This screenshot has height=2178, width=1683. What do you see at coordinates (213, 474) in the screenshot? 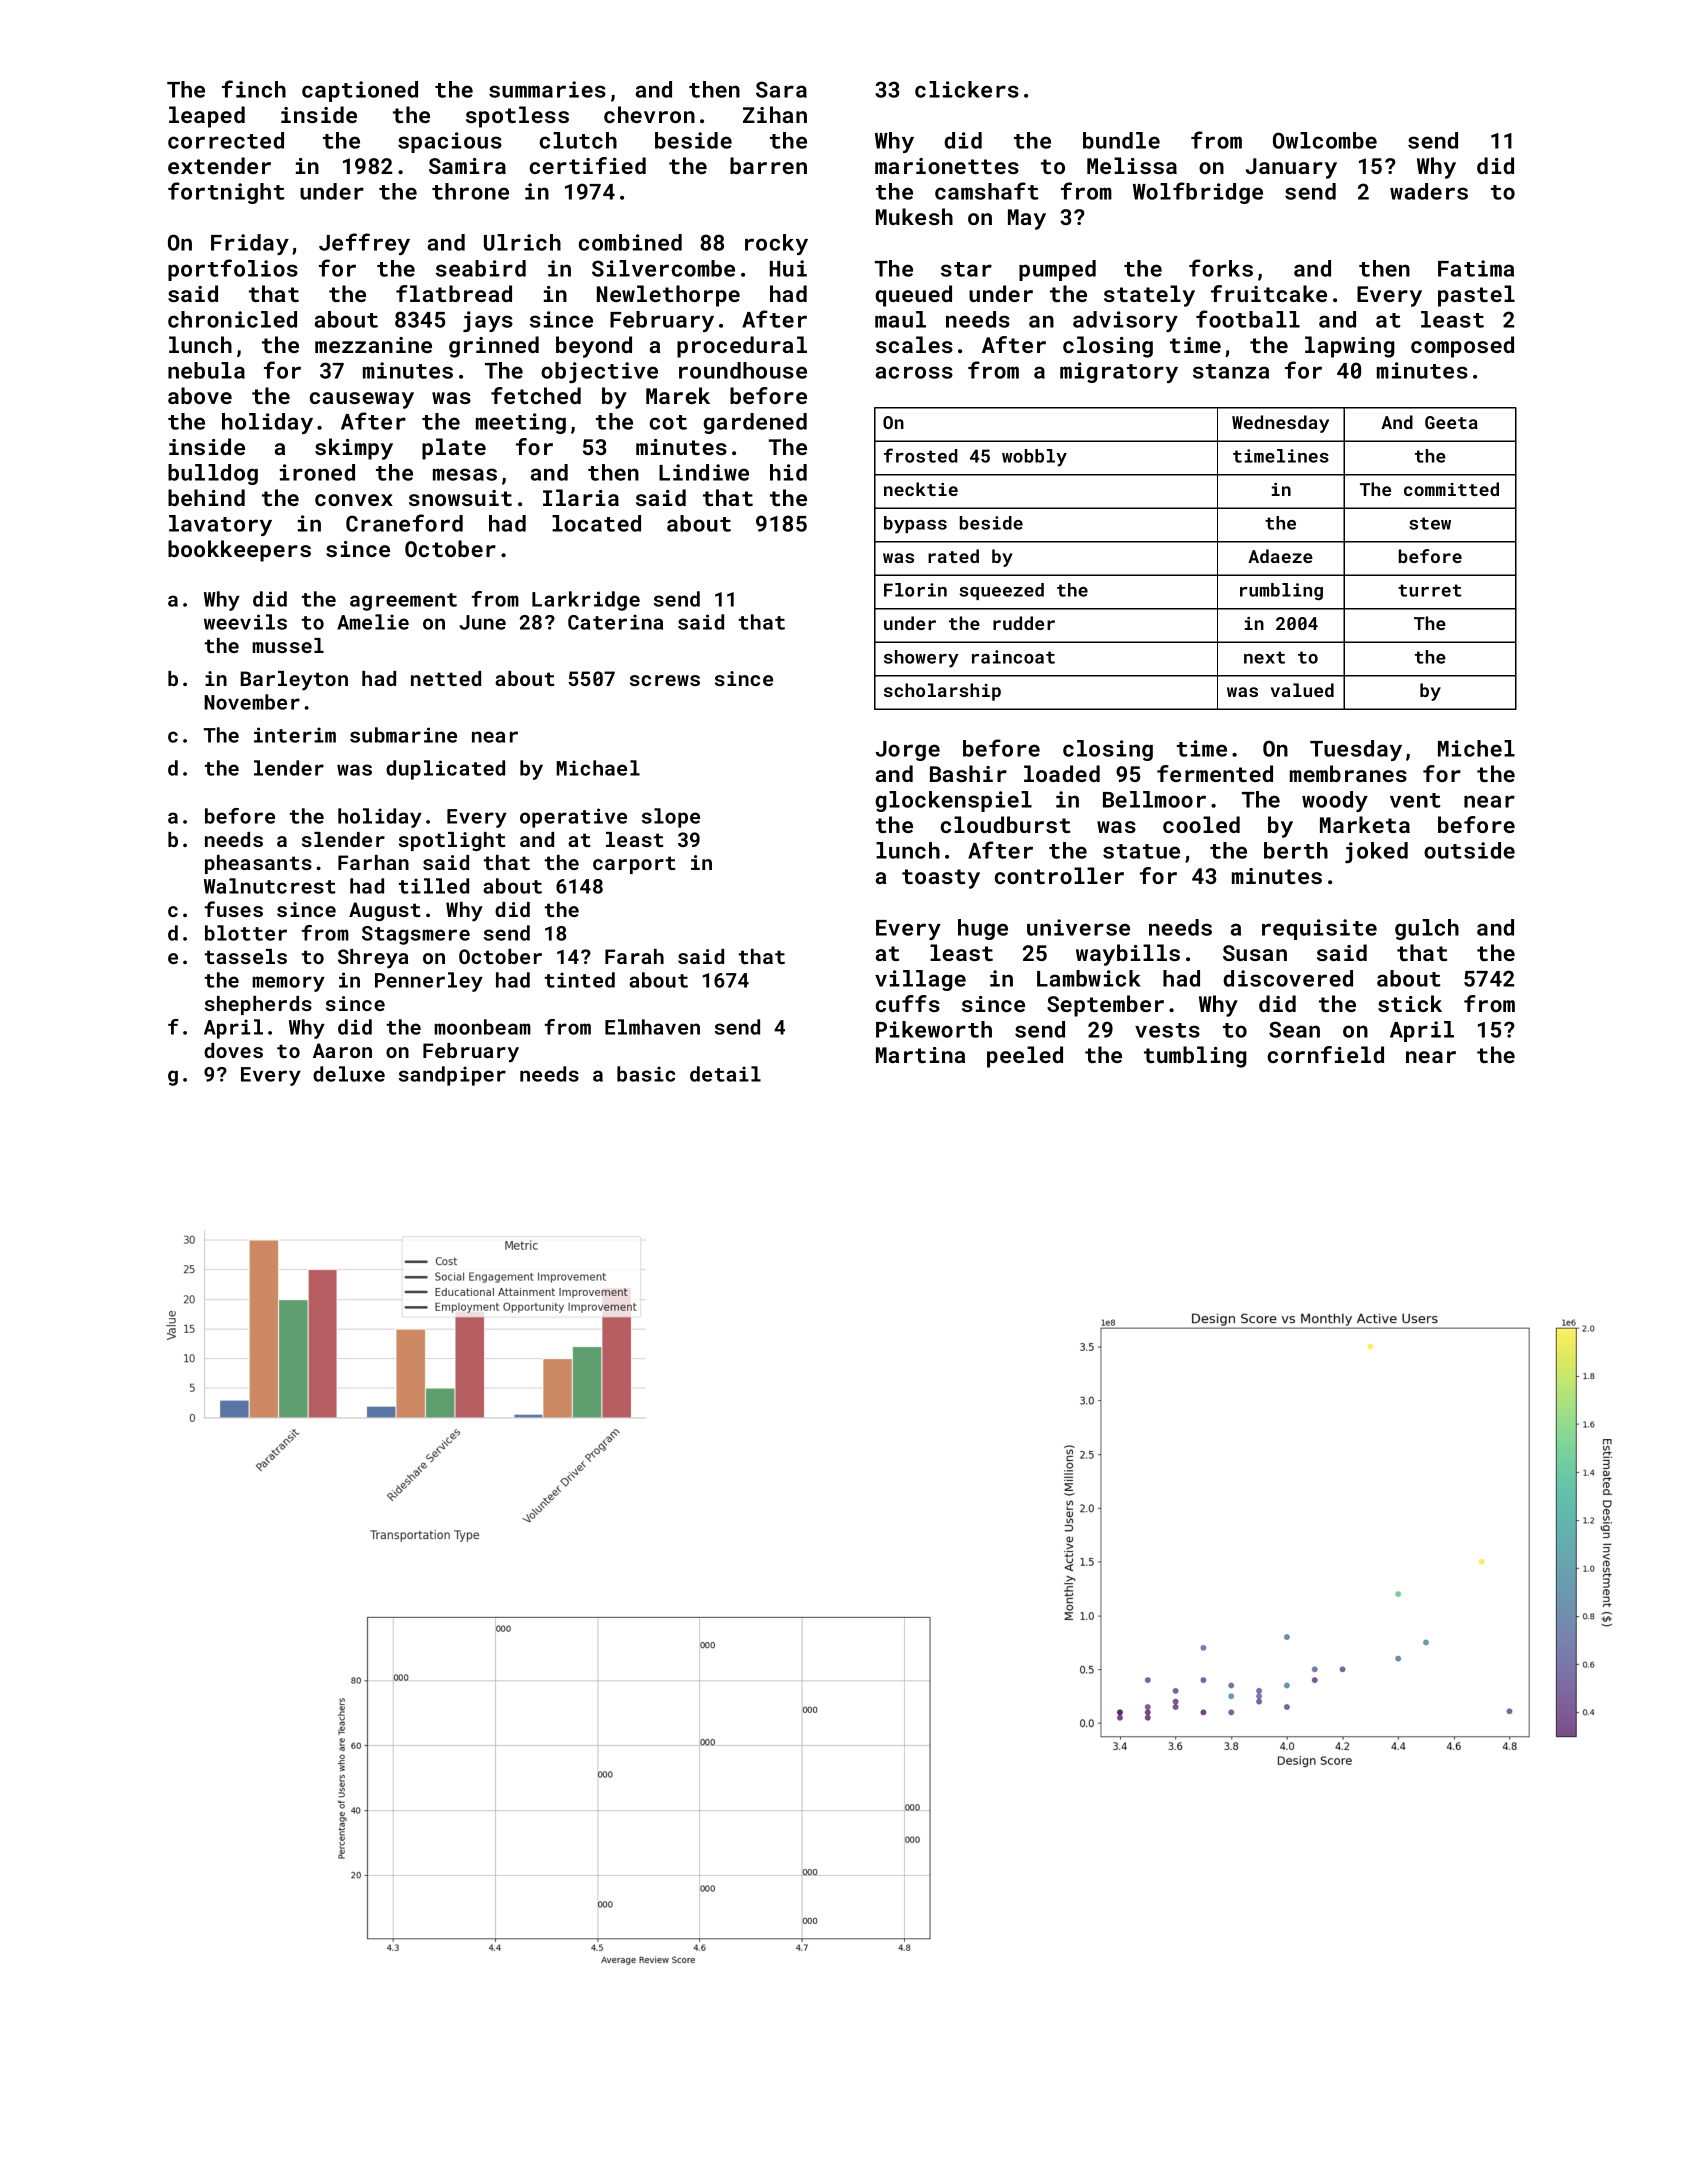
I see `bulldog` at bounding box center [213, 474].
